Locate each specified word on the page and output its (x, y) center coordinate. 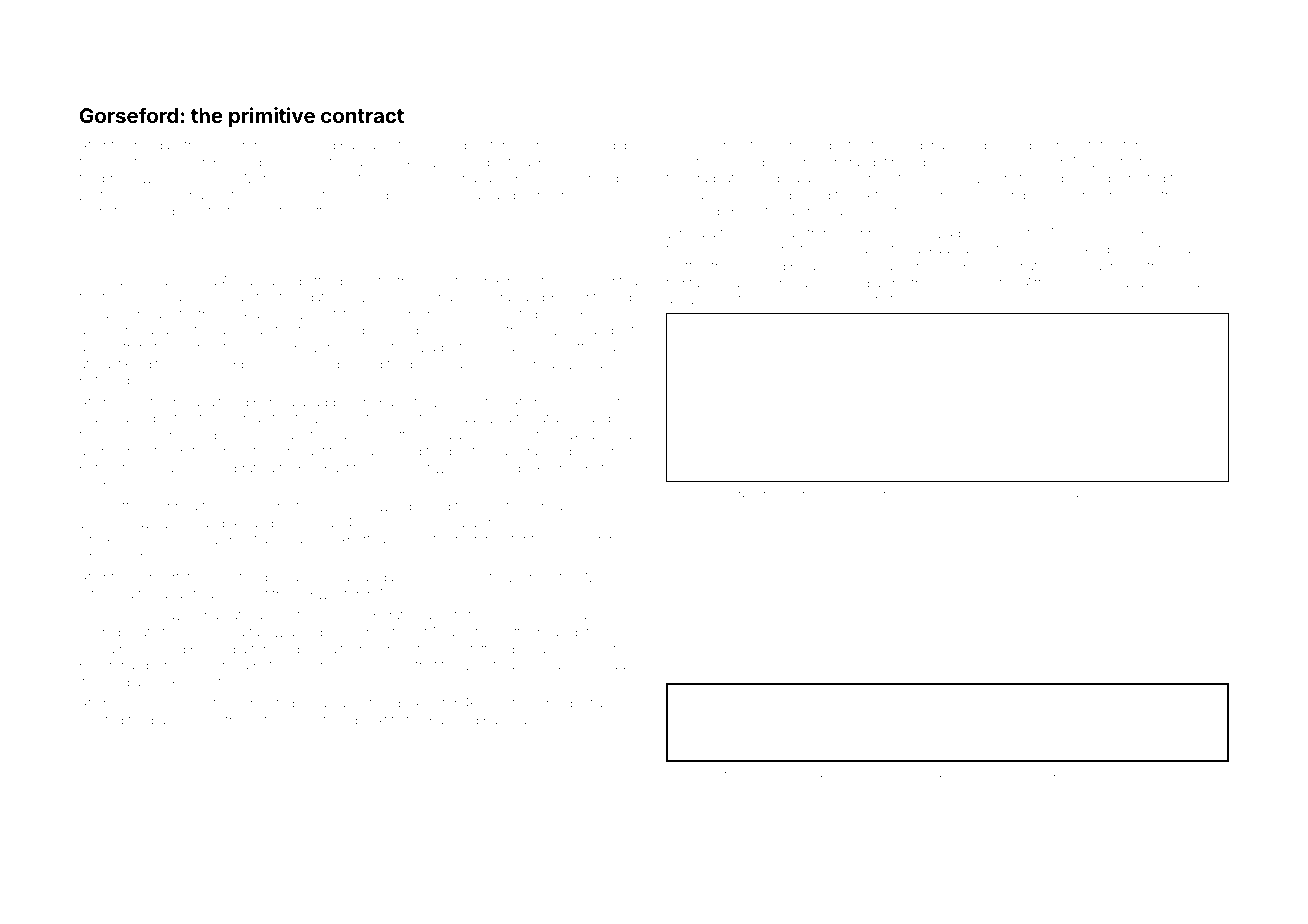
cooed (969, 494)
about (151, 682)
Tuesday (127, 616)
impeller (577, 540)
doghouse (843, 775)
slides (834, 494)
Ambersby (196, 163)
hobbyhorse (296, 365)
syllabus (461, 146)
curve (1013, 774)
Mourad (928, 493)
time (1210, 145)
